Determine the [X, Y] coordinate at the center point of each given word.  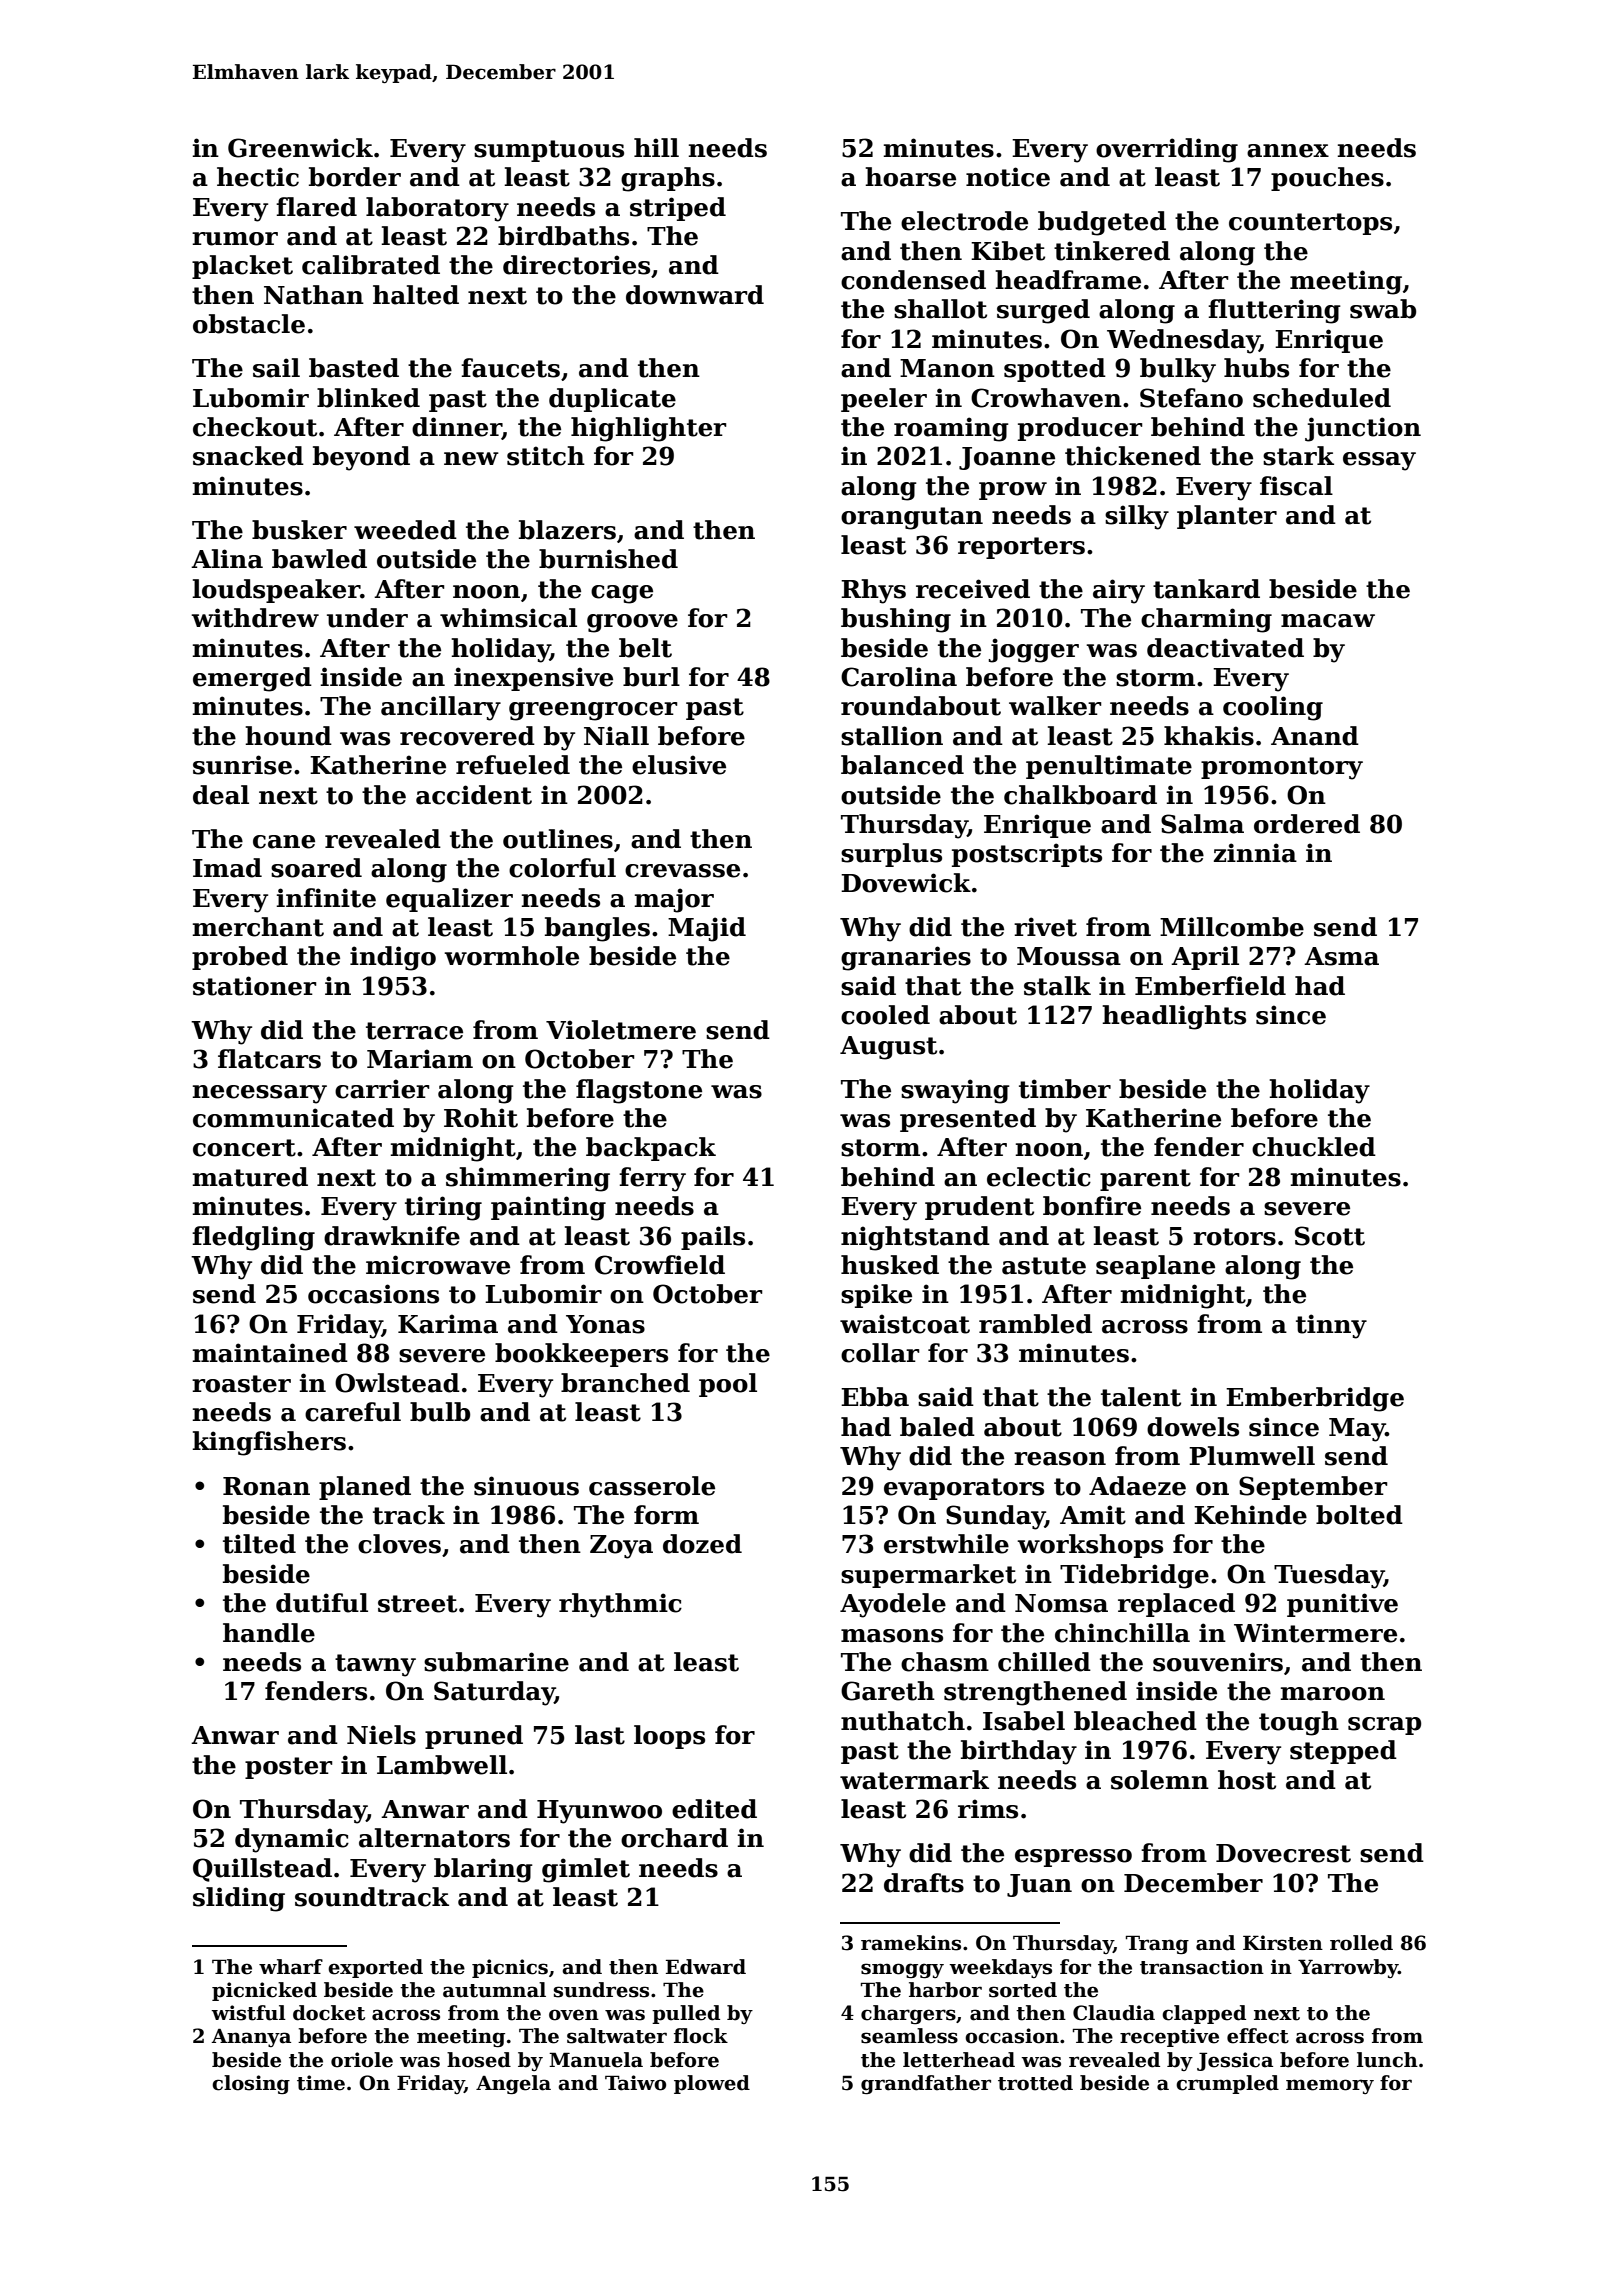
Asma [1341, 956]
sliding [239, 1899]
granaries [906, 958]
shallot [940, 309]
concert [244, 1148]
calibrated [371, 265]
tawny [375, 1665]
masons [892, 1636]
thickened [1133, 456]
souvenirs [1218, 1662]
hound [288, 736]
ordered [1307, 824]
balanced [902, 765]
